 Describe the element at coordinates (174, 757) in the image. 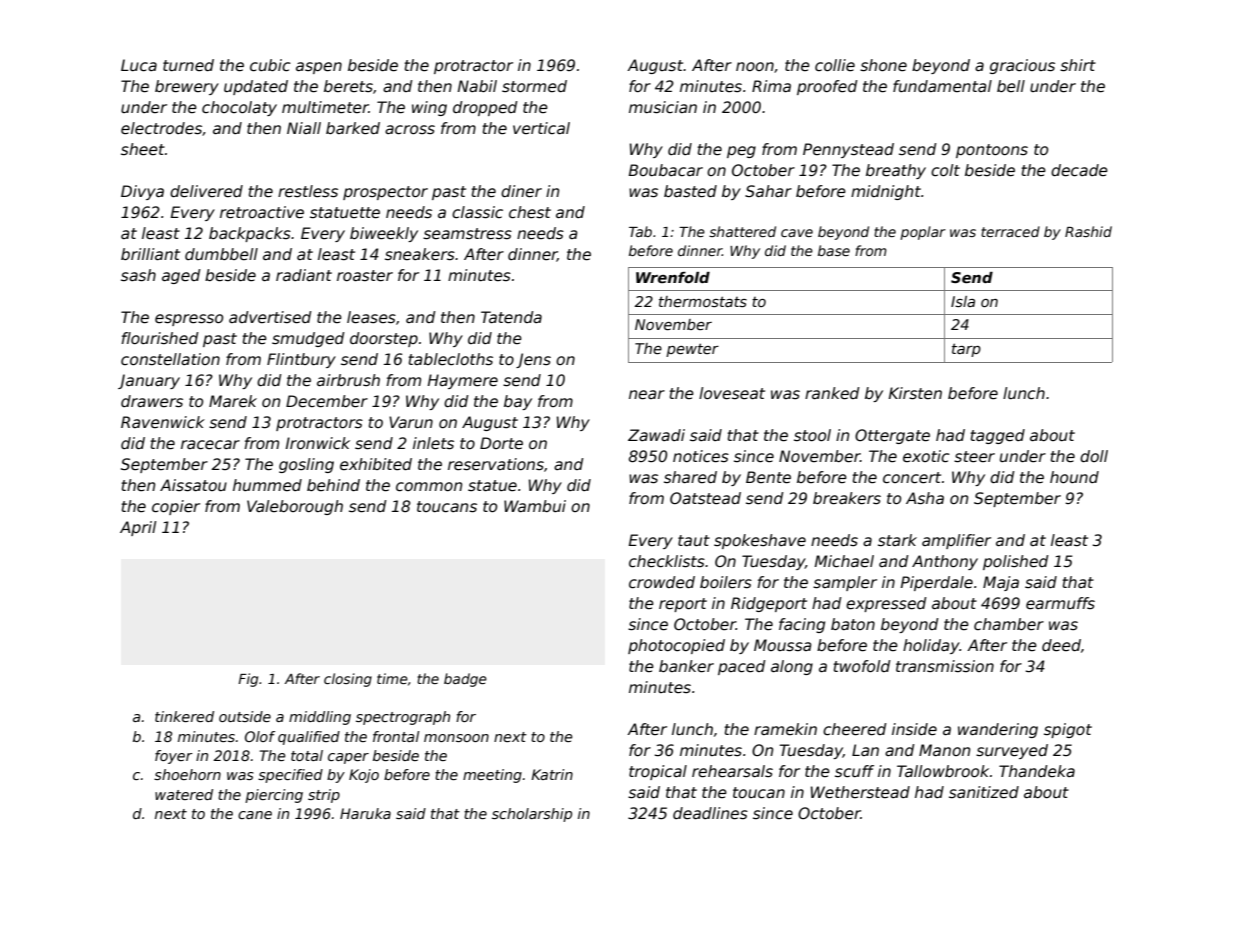

I see `foyer` at that location.
